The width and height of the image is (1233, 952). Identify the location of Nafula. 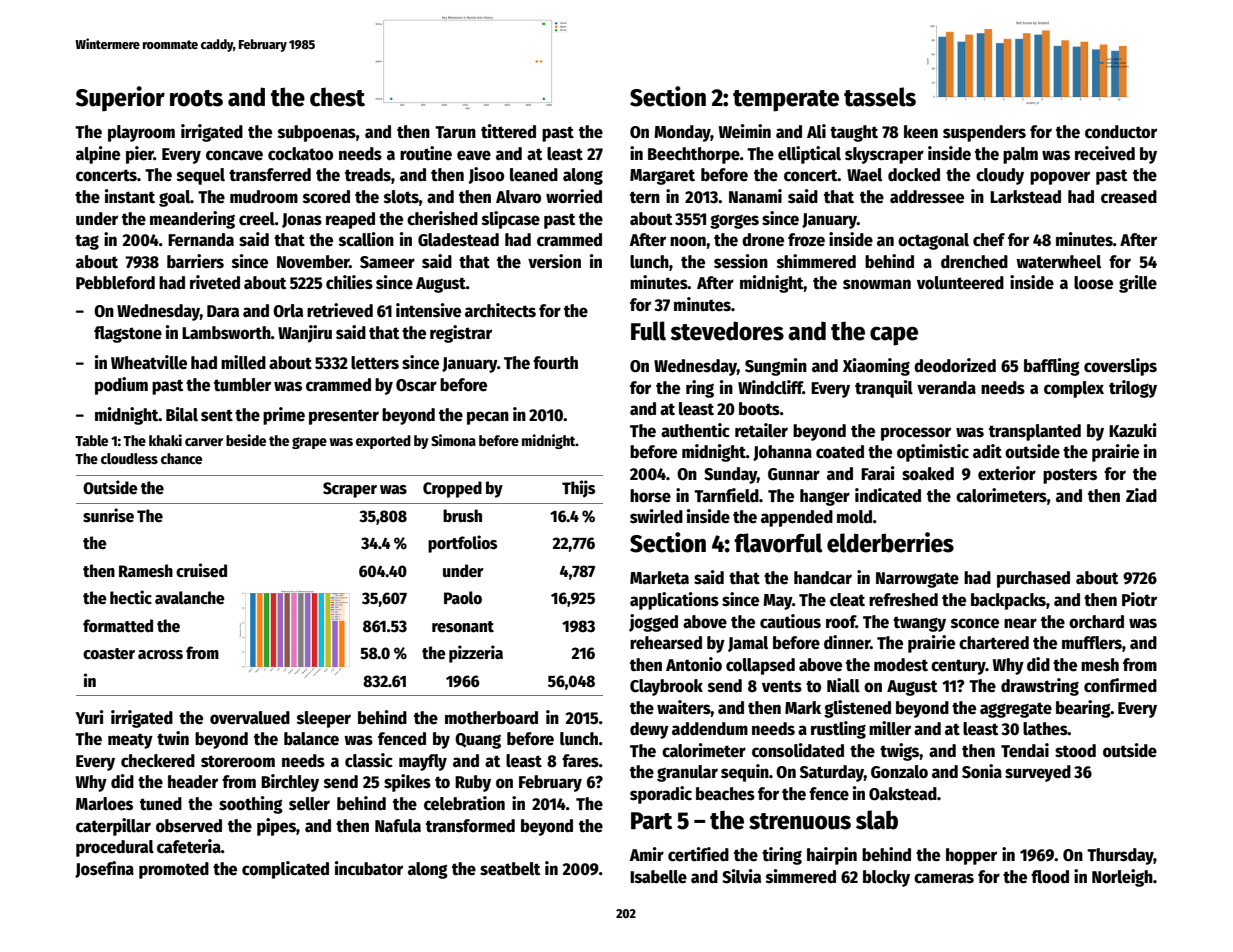
(398, 826).
